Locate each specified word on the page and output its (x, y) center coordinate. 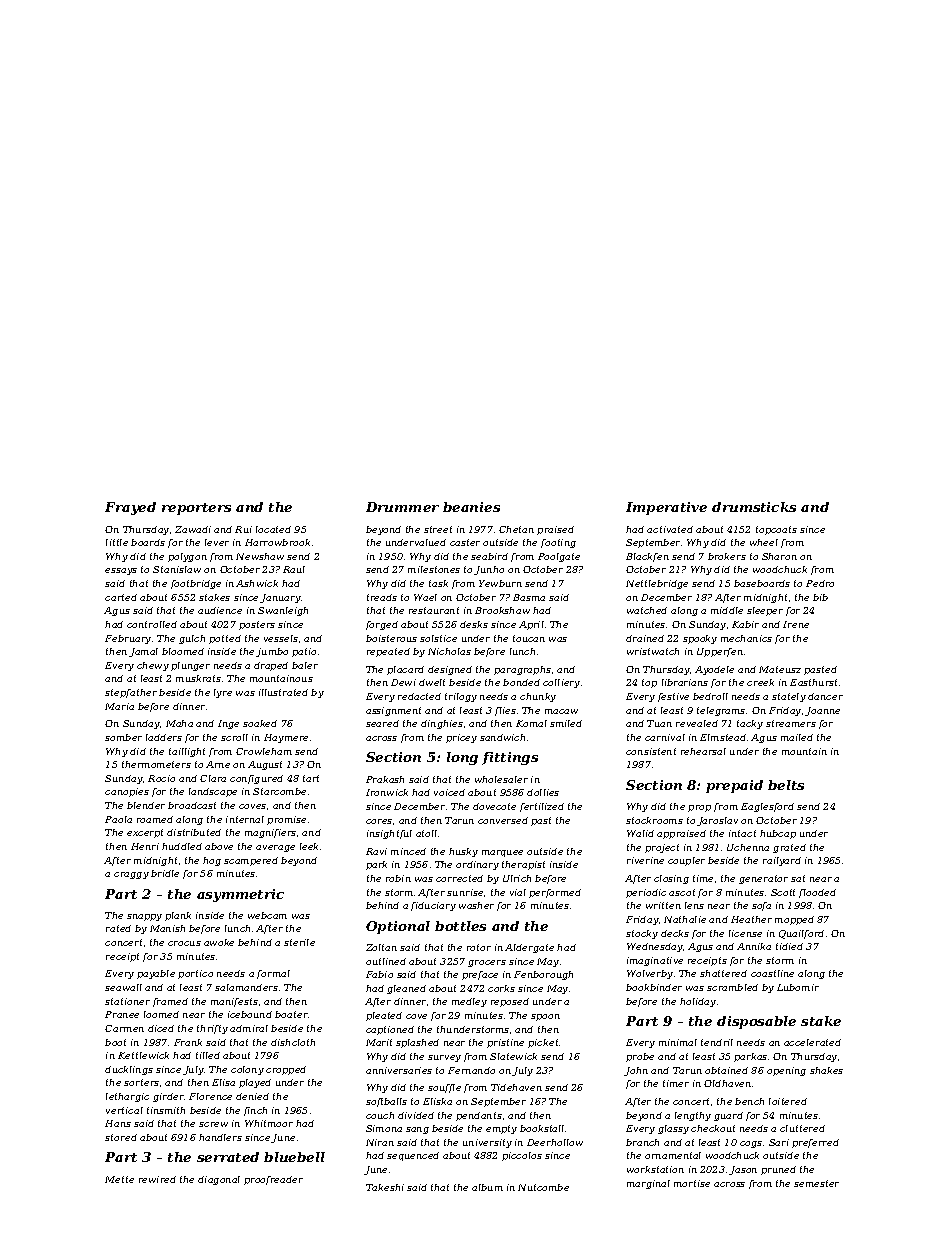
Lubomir (798, 987)
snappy (144, 917)
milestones (434, 569)
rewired (157, 1179)
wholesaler (501, 779)
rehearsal (703, 751)
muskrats (198, 678)
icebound (250, 1014)
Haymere (286, 738)
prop (699, 808)
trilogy (461, 697)
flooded (817, 893)
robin (398, 878)
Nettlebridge (657, 584)
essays (121, 571)
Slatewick (513, 1056)
